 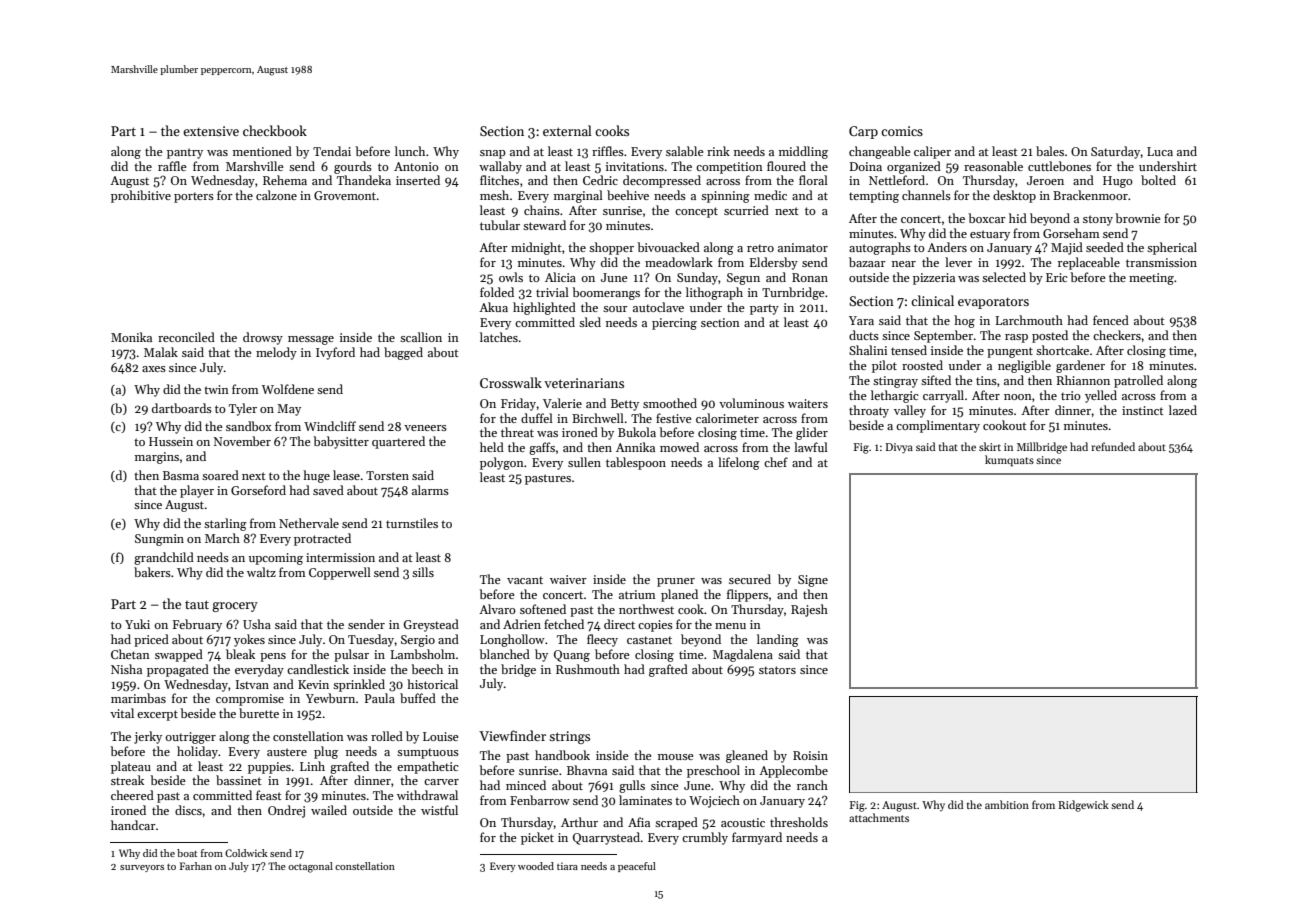 I want to click on bassinet, so click(x=239, y=780).
